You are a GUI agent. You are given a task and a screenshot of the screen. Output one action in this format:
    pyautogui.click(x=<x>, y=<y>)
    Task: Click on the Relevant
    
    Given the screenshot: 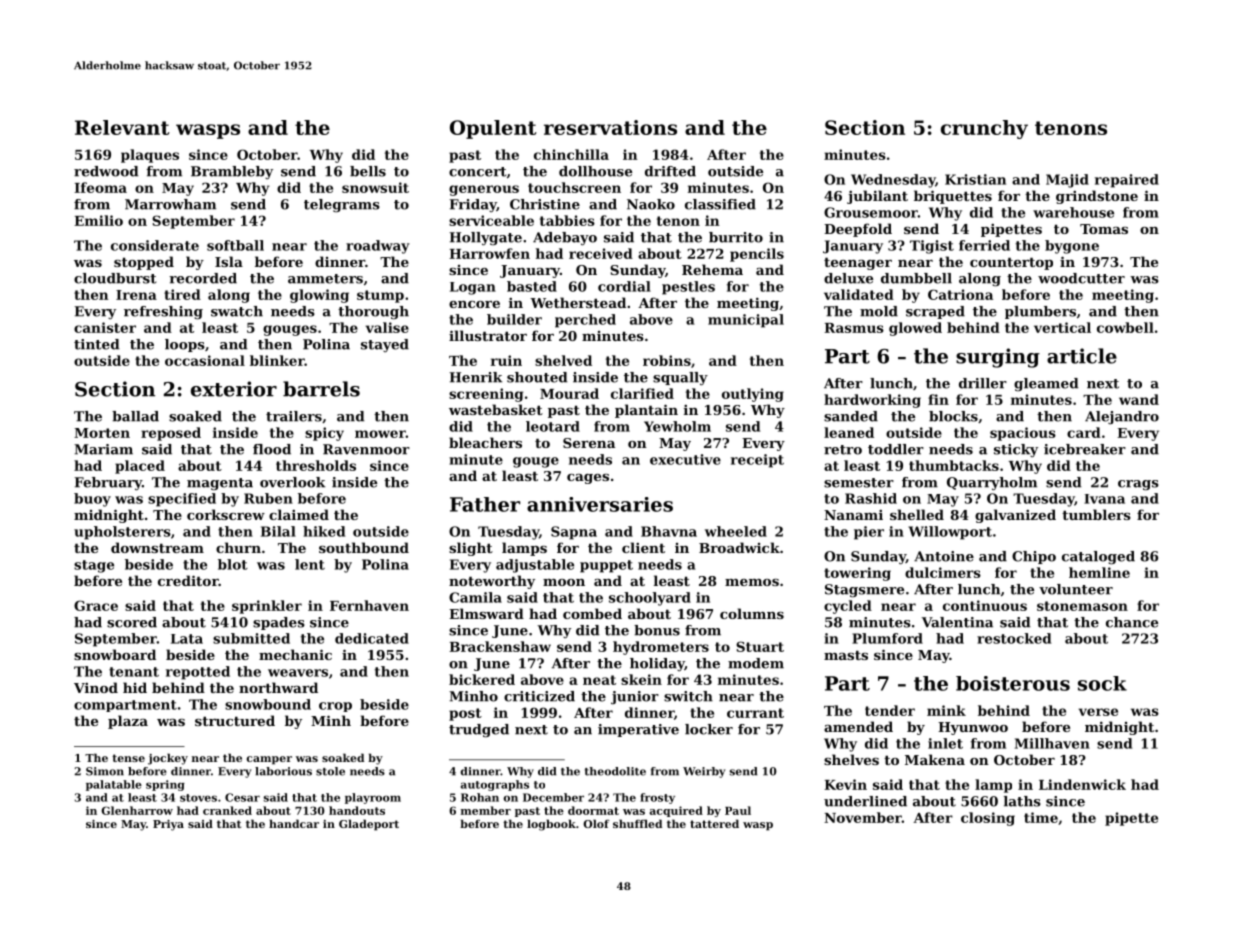 What is the action you would take?
    pyautogui.click(x=122, y=127)
